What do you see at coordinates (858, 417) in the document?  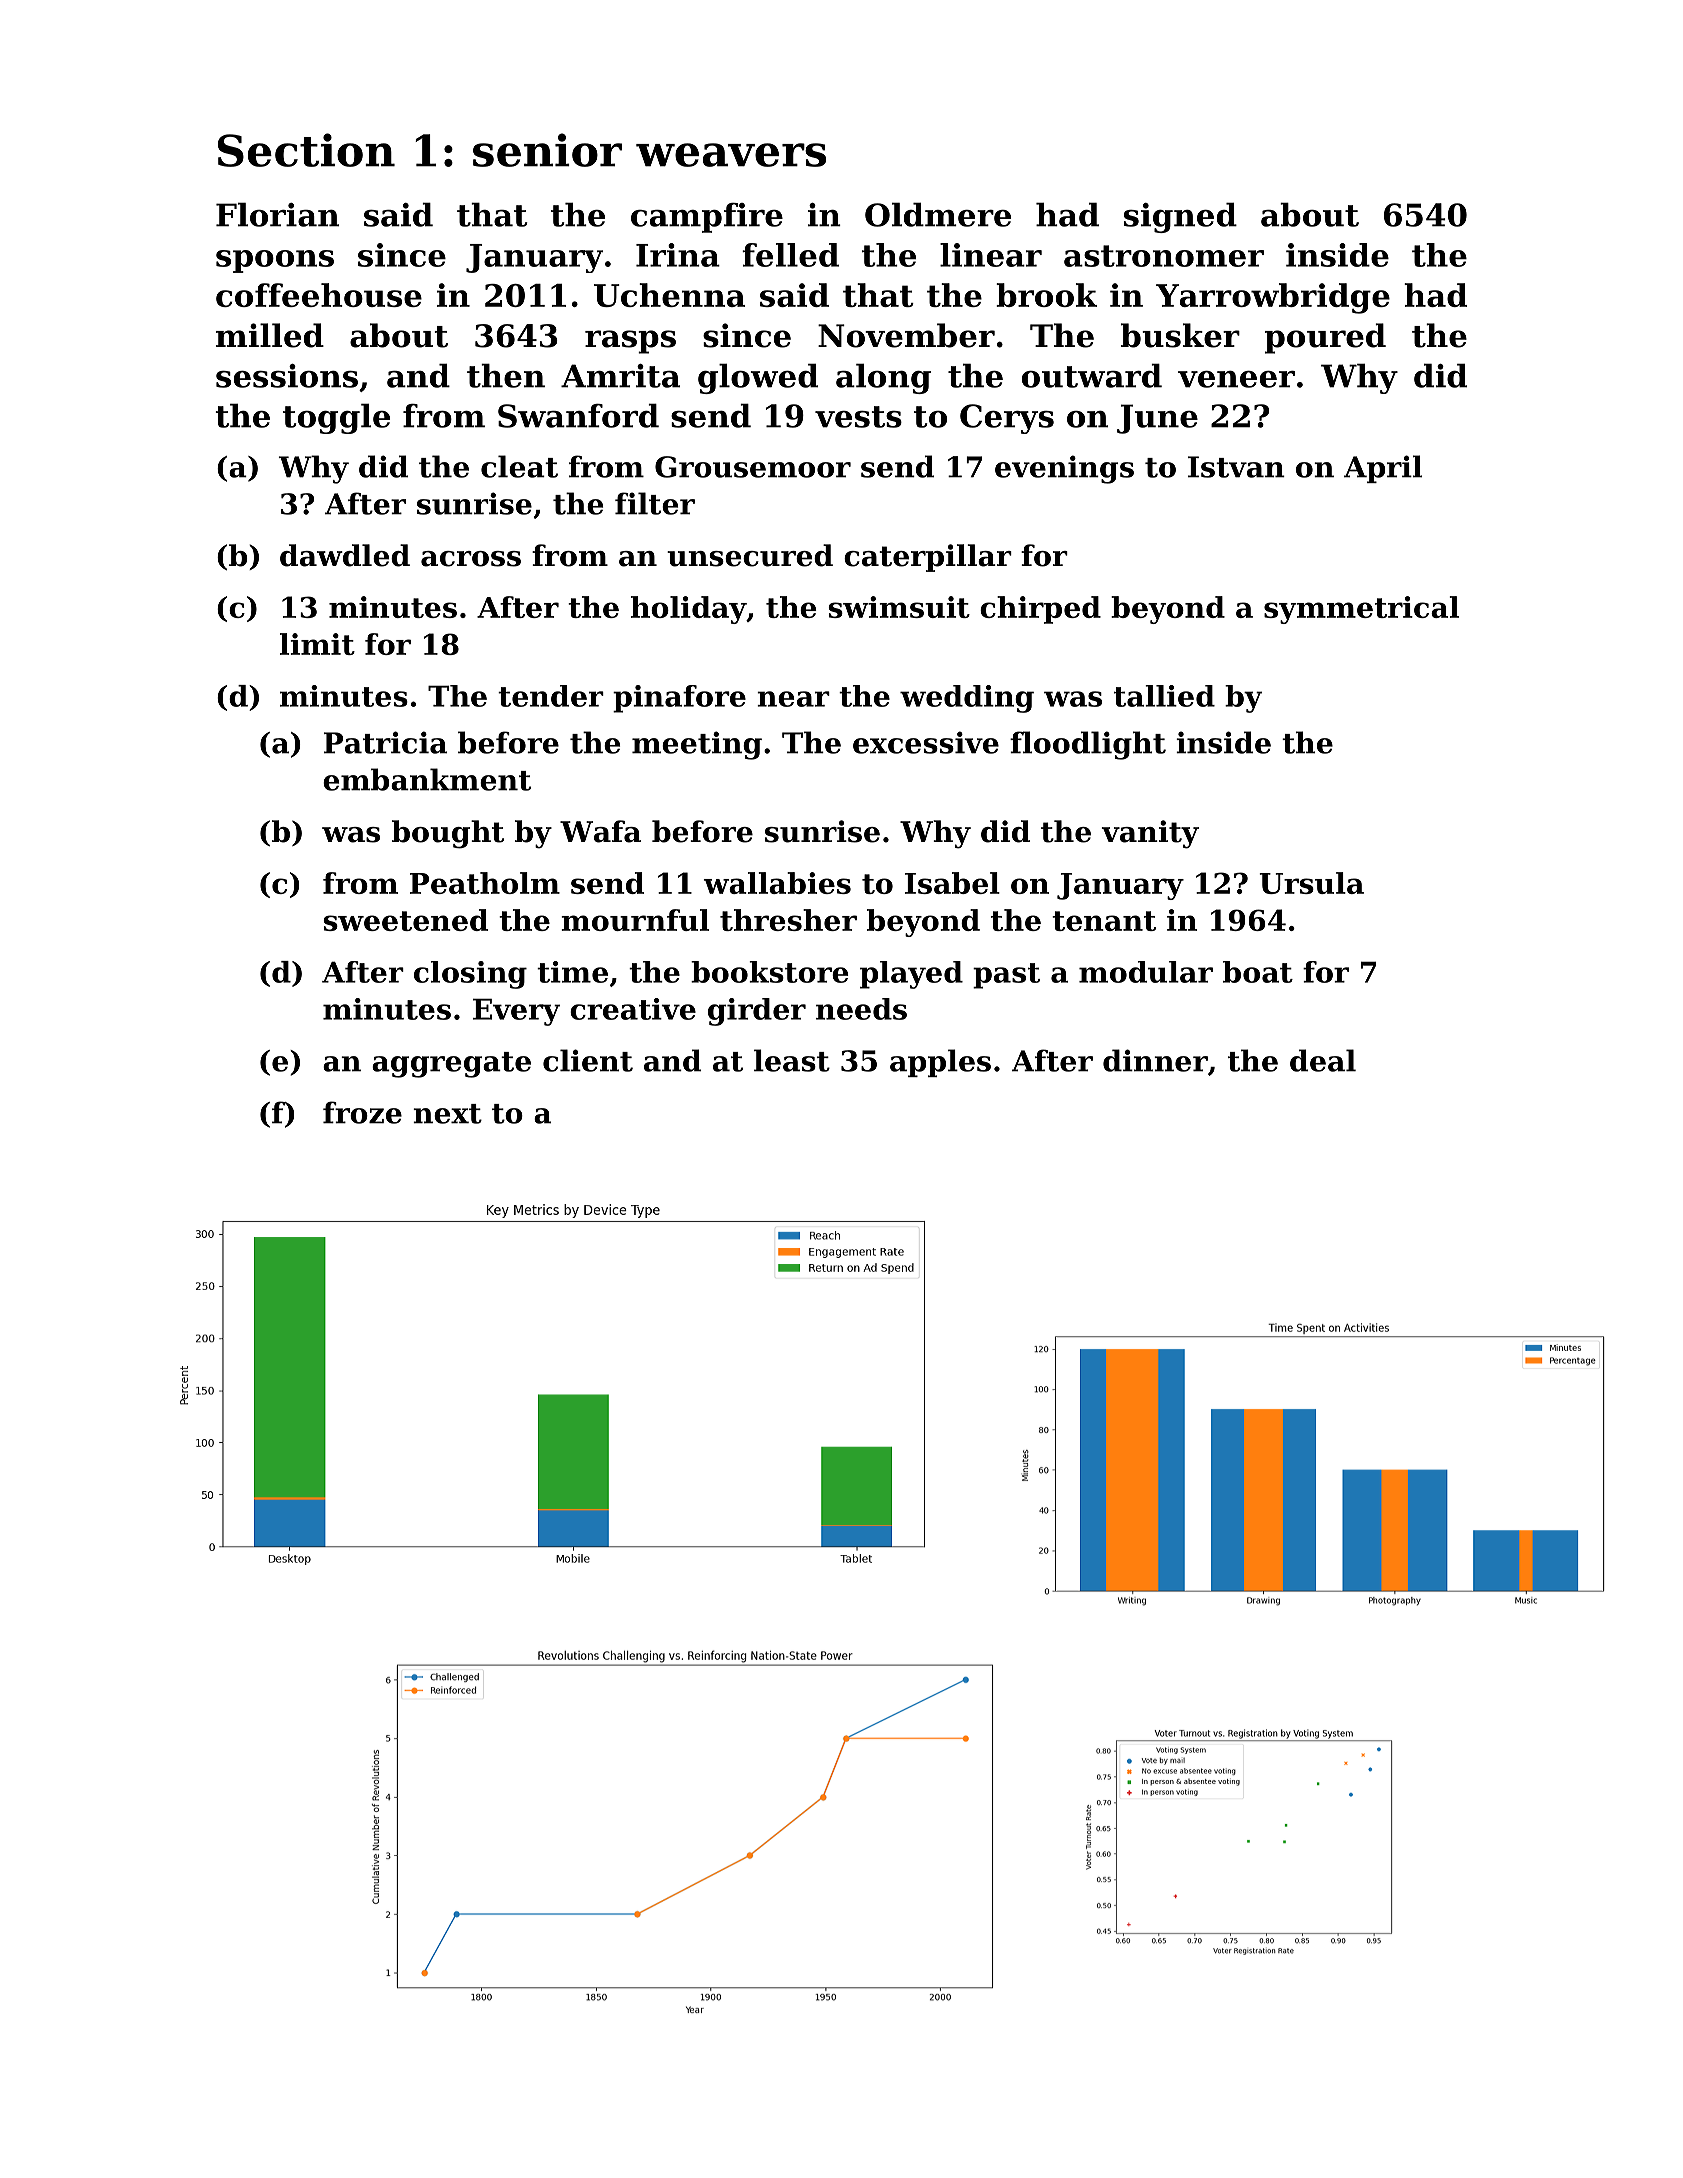 I see `vests` at bounding box center [858, 417].
